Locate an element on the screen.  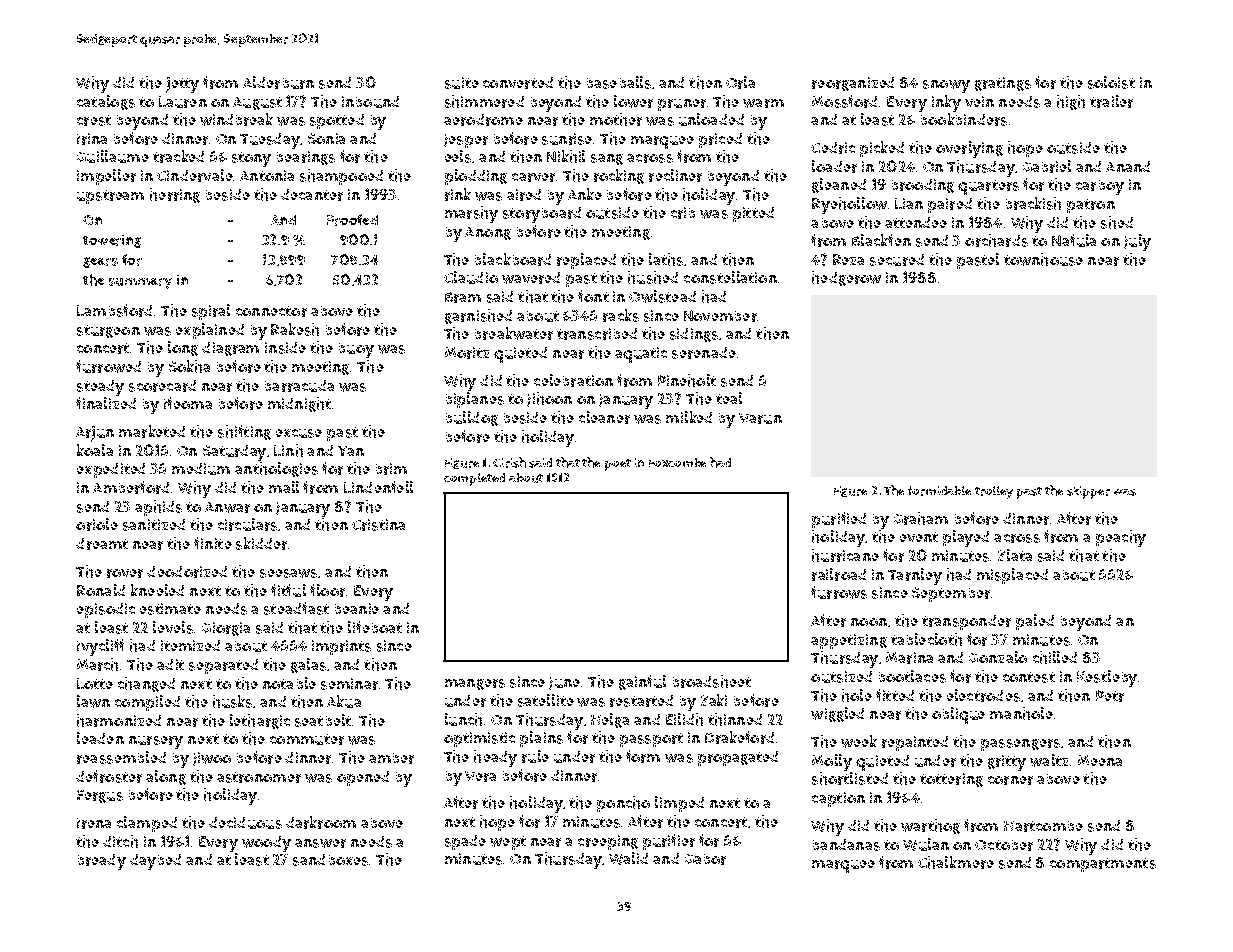
Anwar is located at coordinates (227, 507).
